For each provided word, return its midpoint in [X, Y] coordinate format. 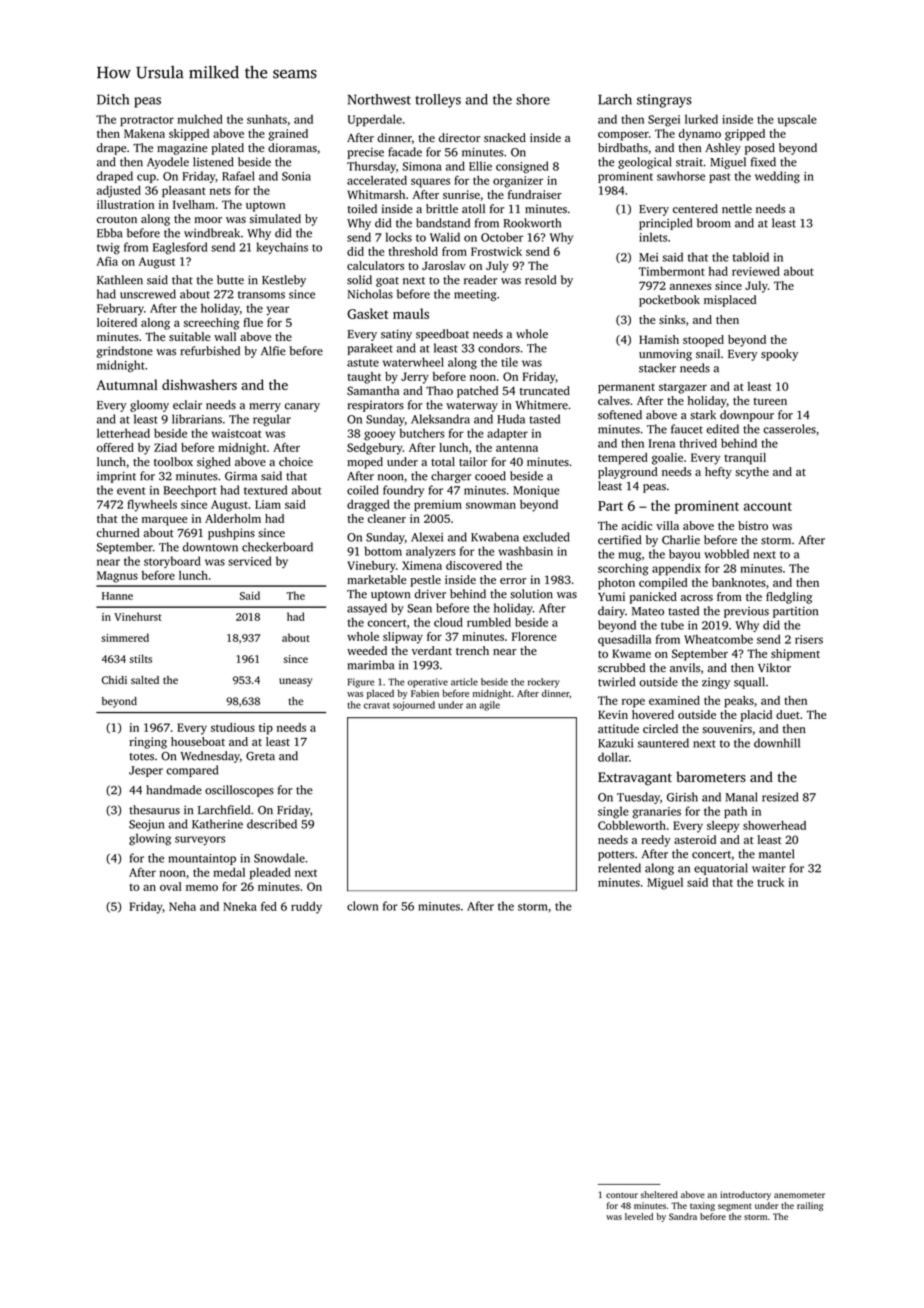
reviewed [756, 271]
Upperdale [375, 120]
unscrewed [148, 294]
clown [362, 906]
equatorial [721, 869]
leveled [639, 1216]
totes [141, 757]
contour [622, 1195]
